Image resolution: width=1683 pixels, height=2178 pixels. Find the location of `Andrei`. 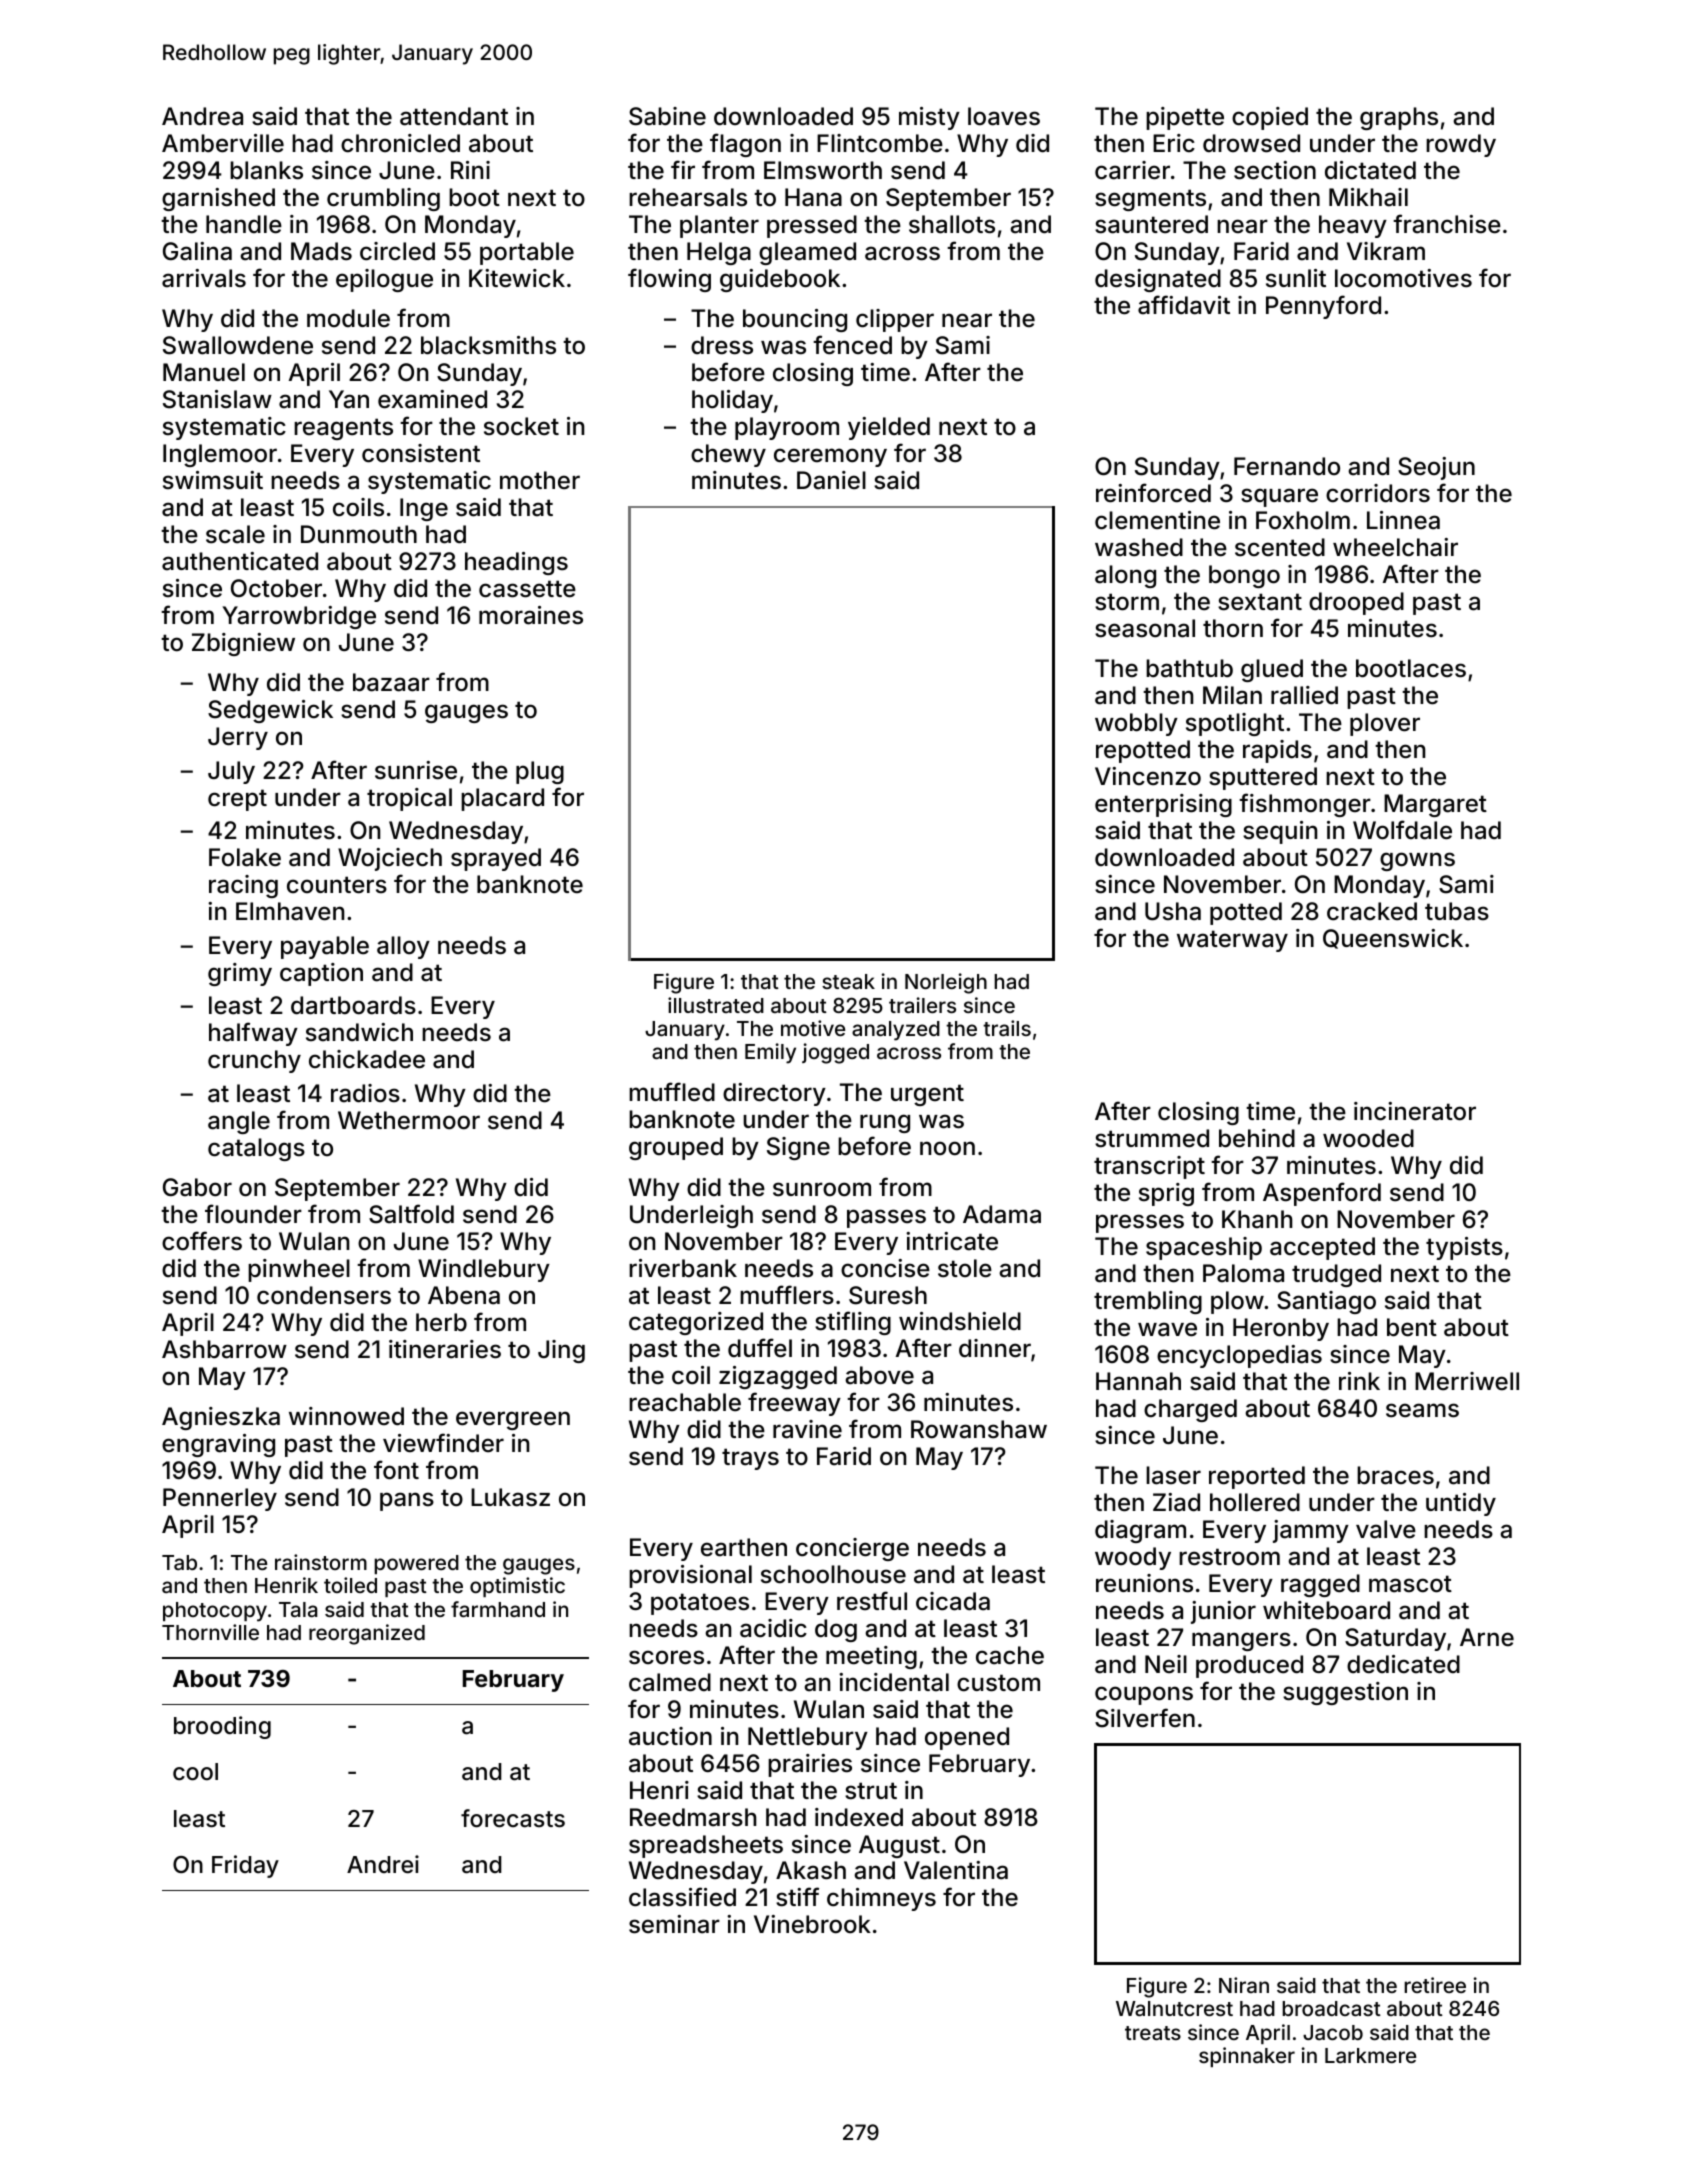

Andrei is located at coordinates (383, 1864).
